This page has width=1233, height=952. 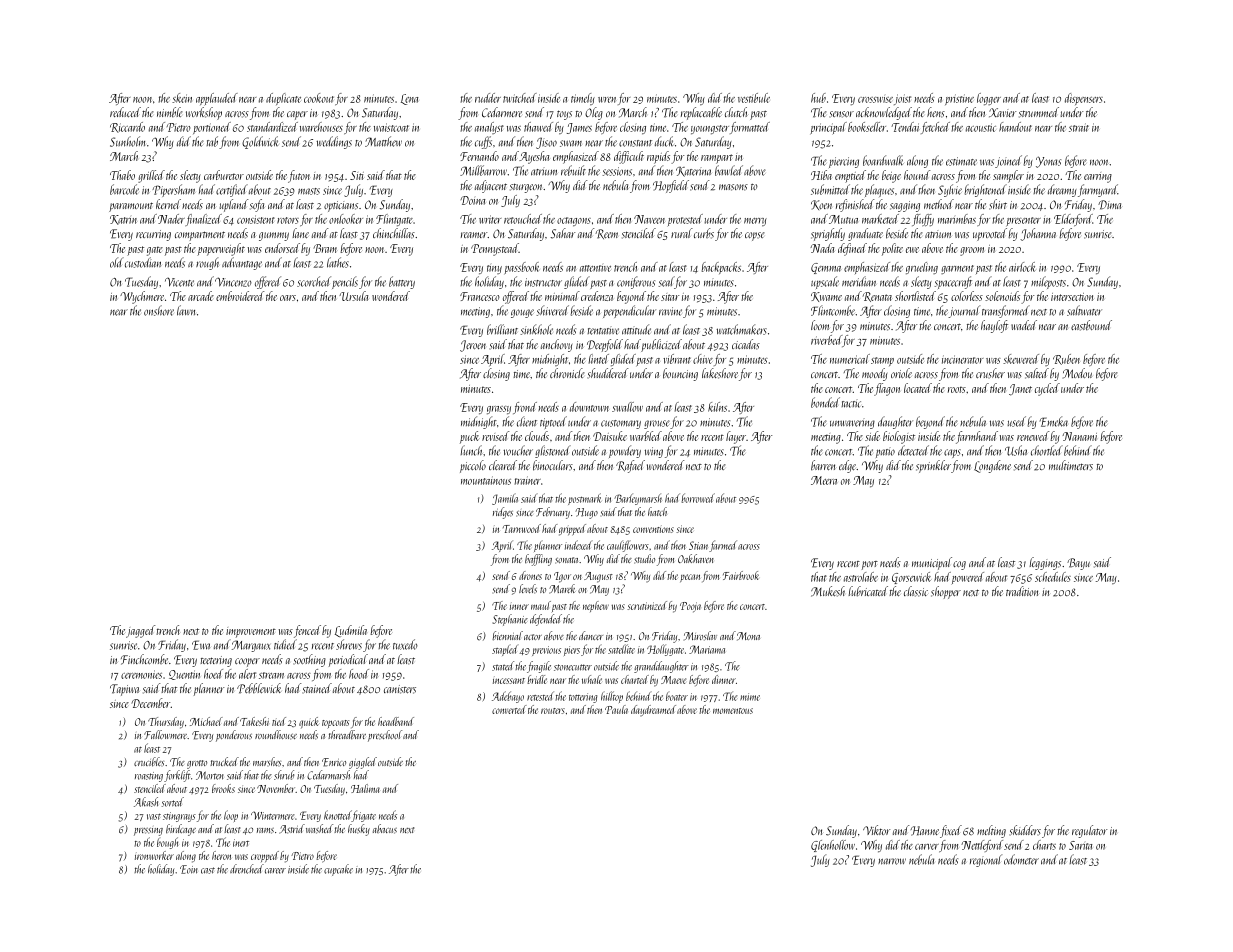 I want to click on Paula, so click(x=616, y=709).
